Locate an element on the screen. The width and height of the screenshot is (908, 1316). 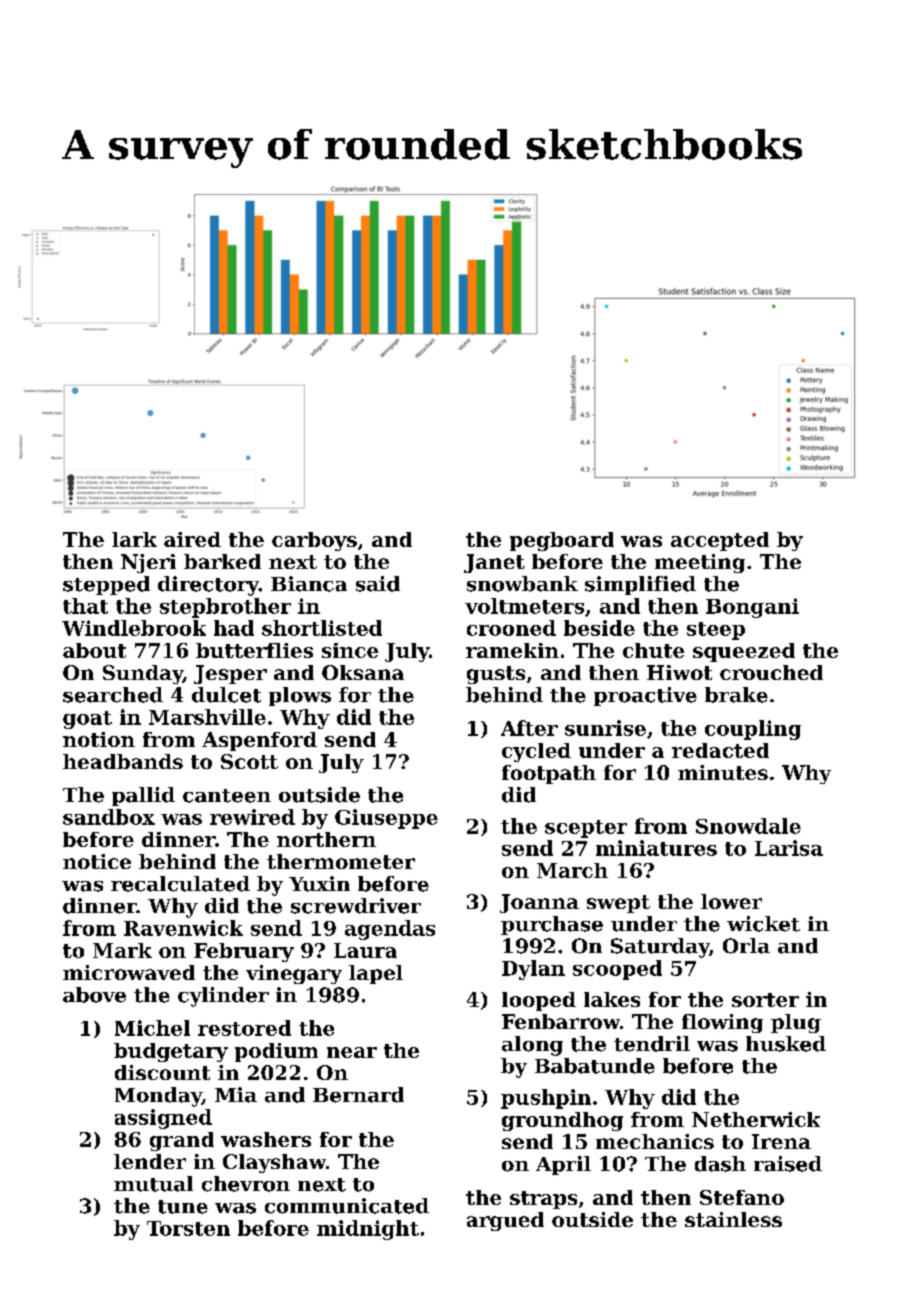
accepted is located at coordinates (720, 541).
